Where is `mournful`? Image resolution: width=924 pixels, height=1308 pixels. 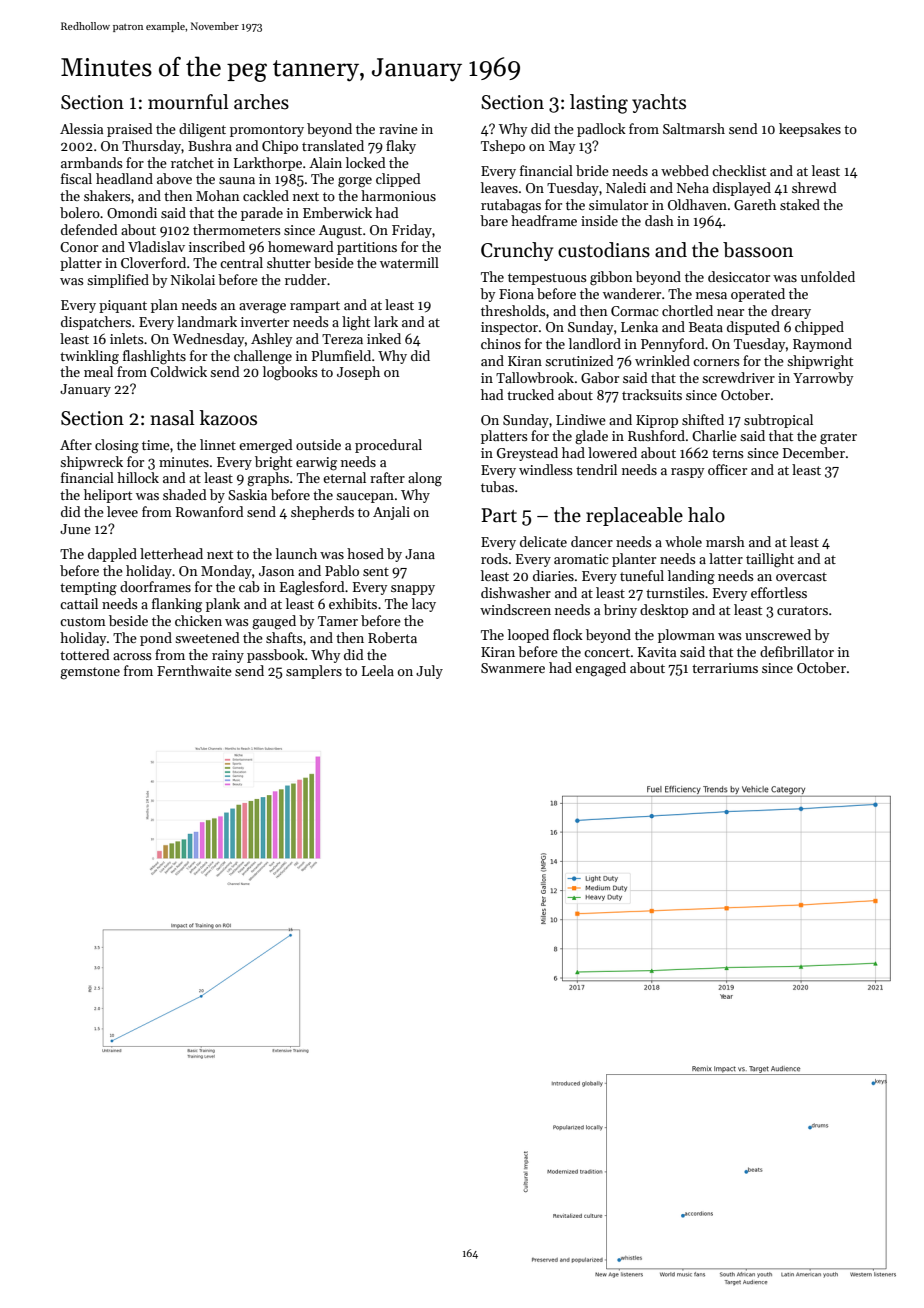 mournful is located at coordinates (188, 102).
